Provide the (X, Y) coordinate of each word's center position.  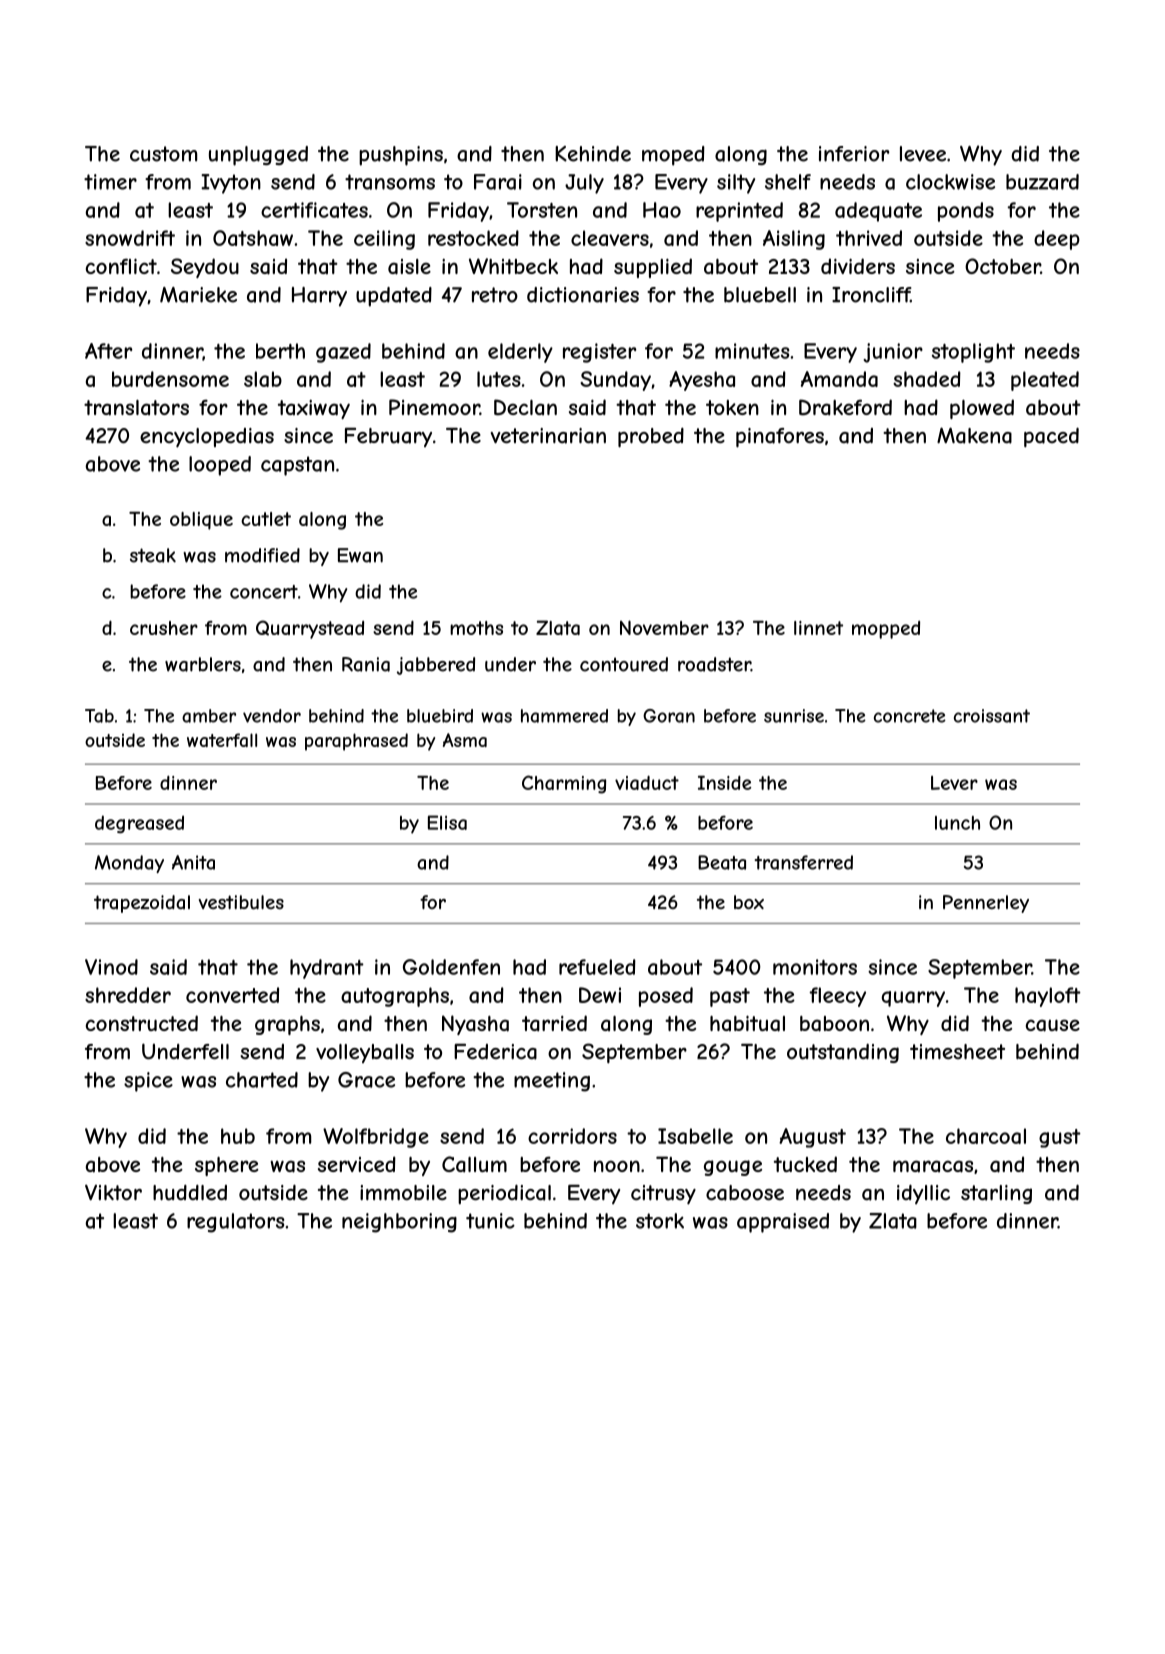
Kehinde (593, 154)
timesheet (957, 1051)
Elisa (447, 822)
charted (262, 1080)
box (749, 902)
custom (163, 154)
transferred (804, 862)
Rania (366, 664)
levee (923, 154)
